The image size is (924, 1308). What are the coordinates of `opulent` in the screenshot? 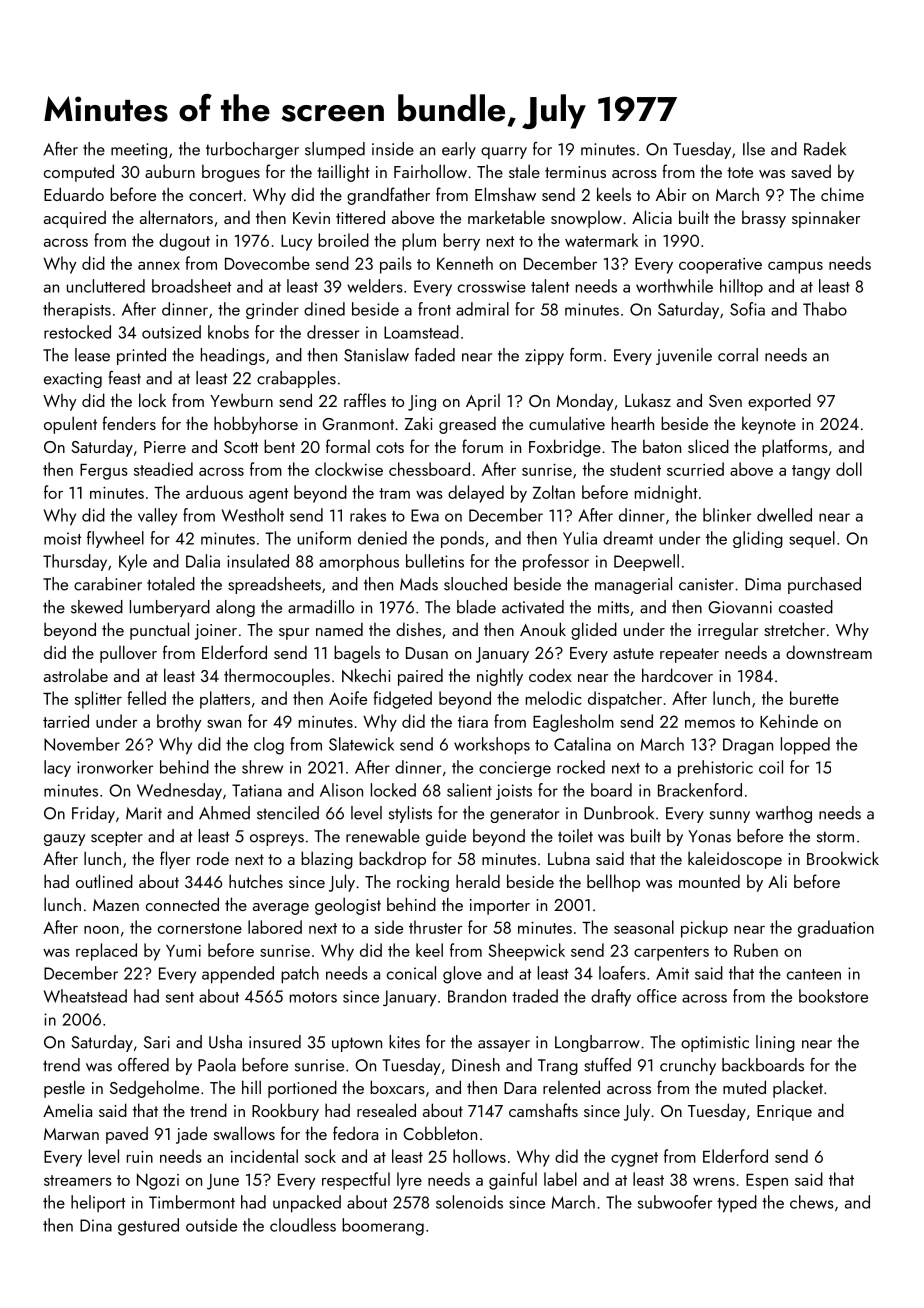 It's located at (70, 425).
